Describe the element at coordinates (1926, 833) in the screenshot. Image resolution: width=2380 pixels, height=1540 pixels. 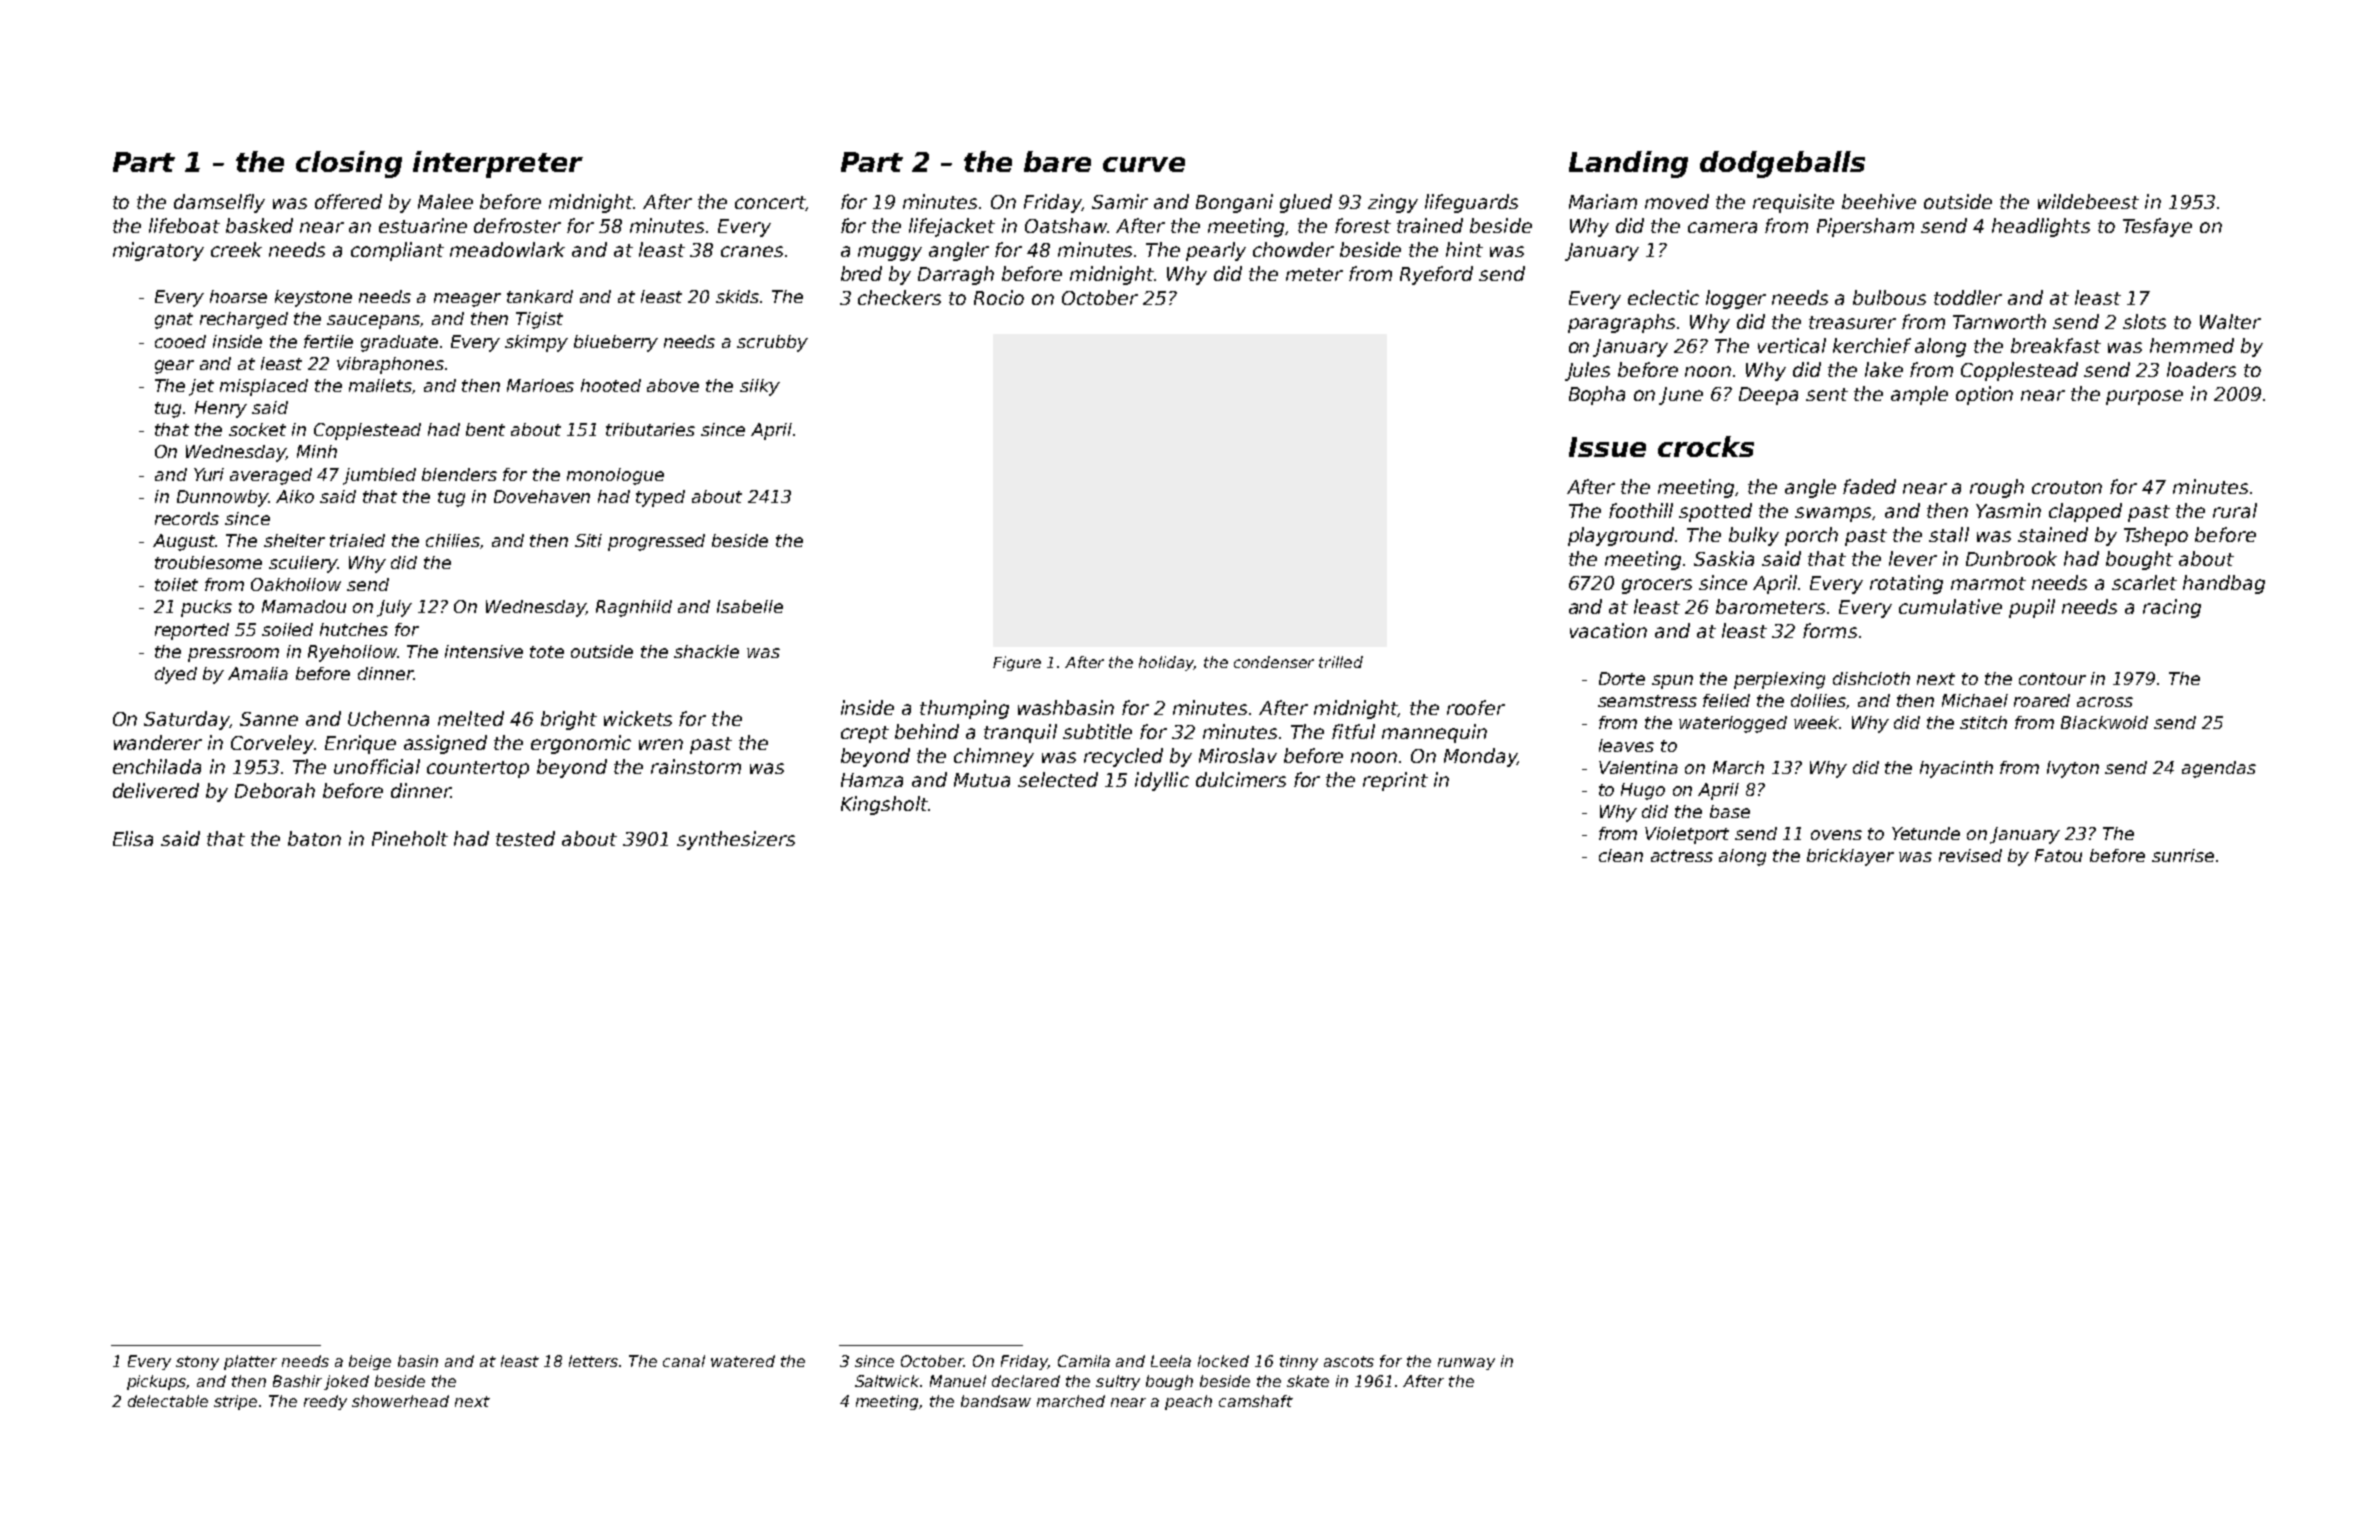
I see `Yetunde` at that location.
